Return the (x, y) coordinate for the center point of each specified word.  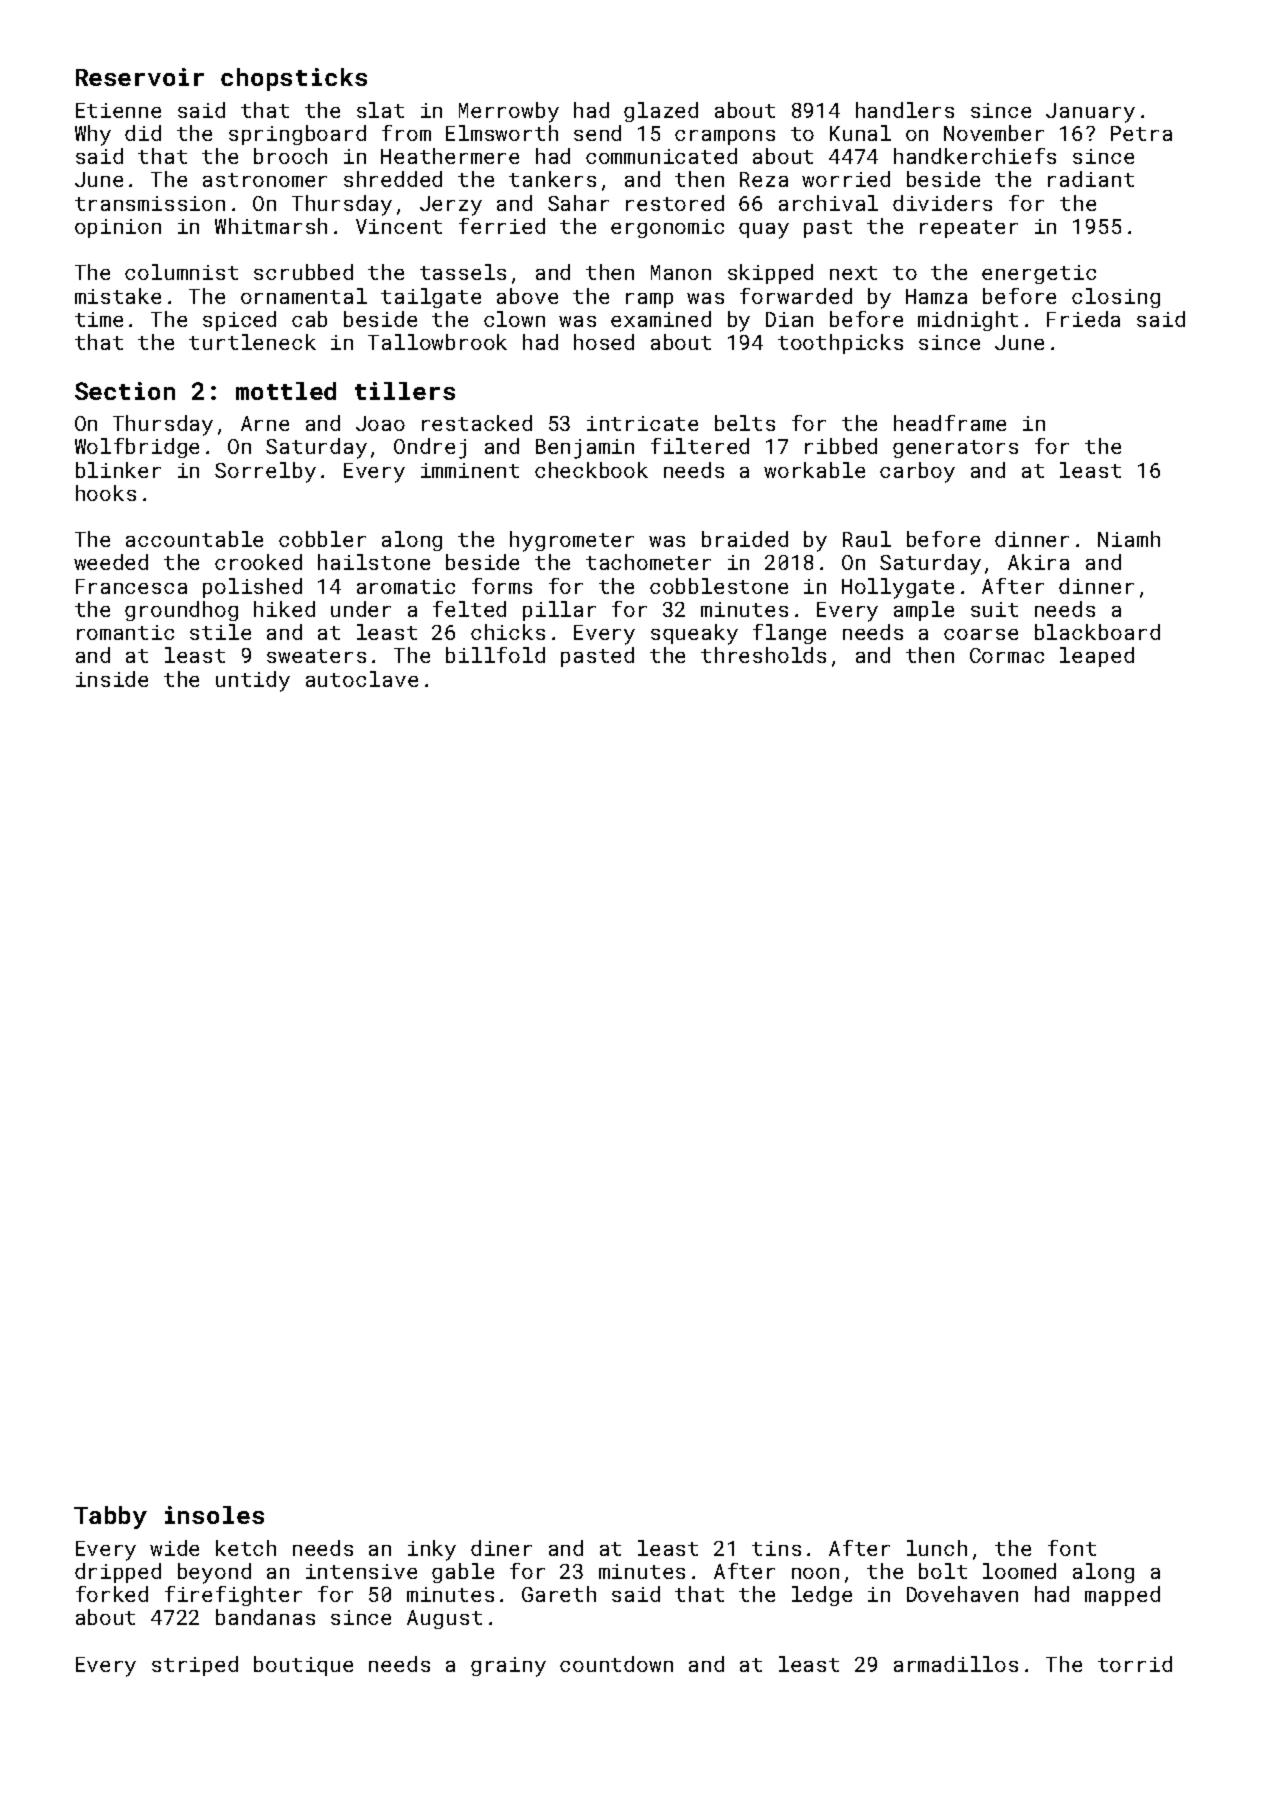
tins (776, 1548)
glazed (661, 112)
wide (174, 1548)
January (1090, 113)
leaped (1097, 657)
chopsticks (294, 79)
